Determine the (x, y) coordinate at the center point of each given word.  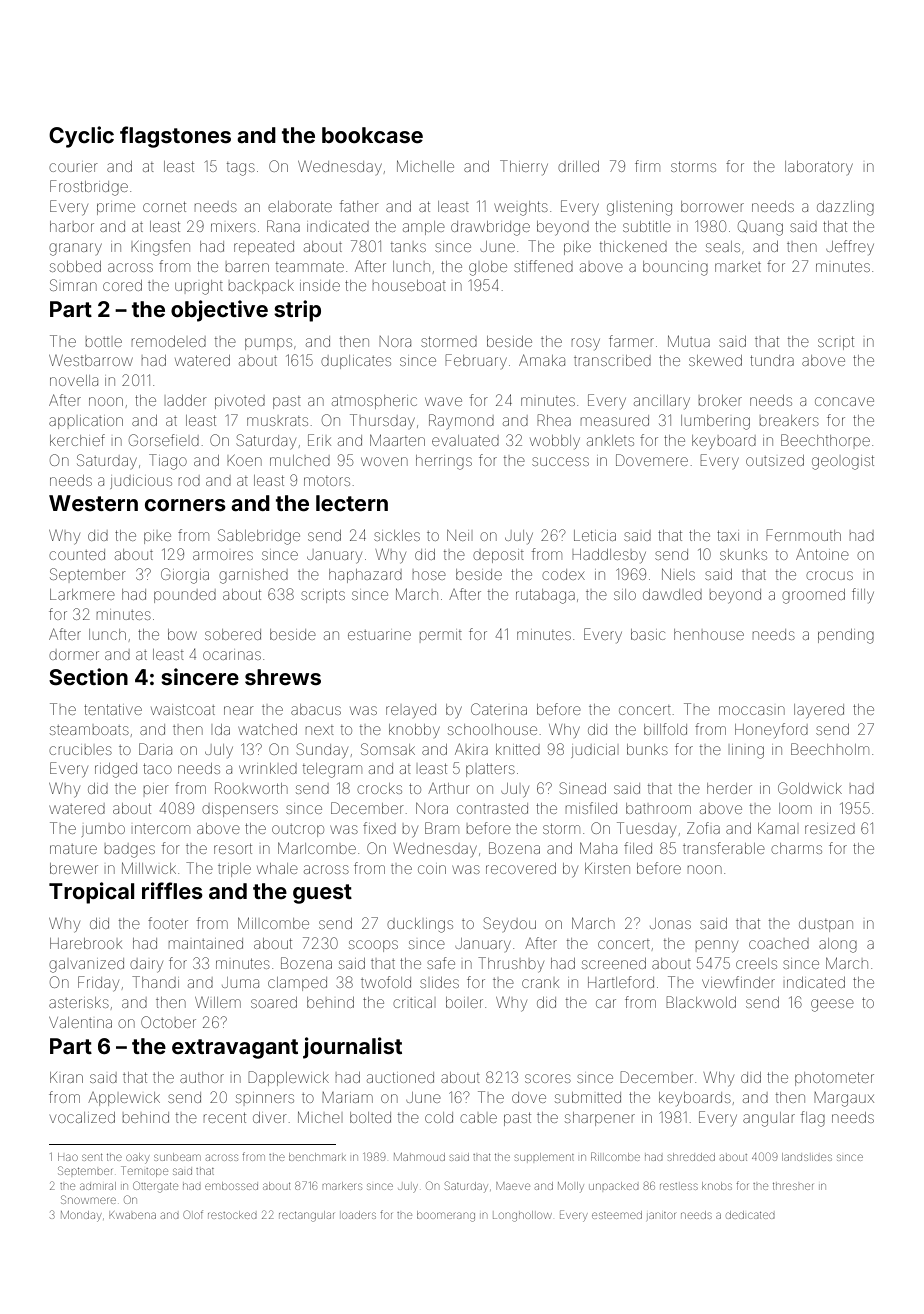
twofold (386, 982)
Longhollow (522, 1216)
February (476, 361)
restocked (232, 1215)
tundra (772, 360)
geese (832, 1005)
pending (846, 636)
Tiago (168, 462)
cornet (164, 207)
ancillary (662, 402)
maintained (206, 943)
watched (267, 729)
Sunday (322, 750)
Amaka (542, 360)
